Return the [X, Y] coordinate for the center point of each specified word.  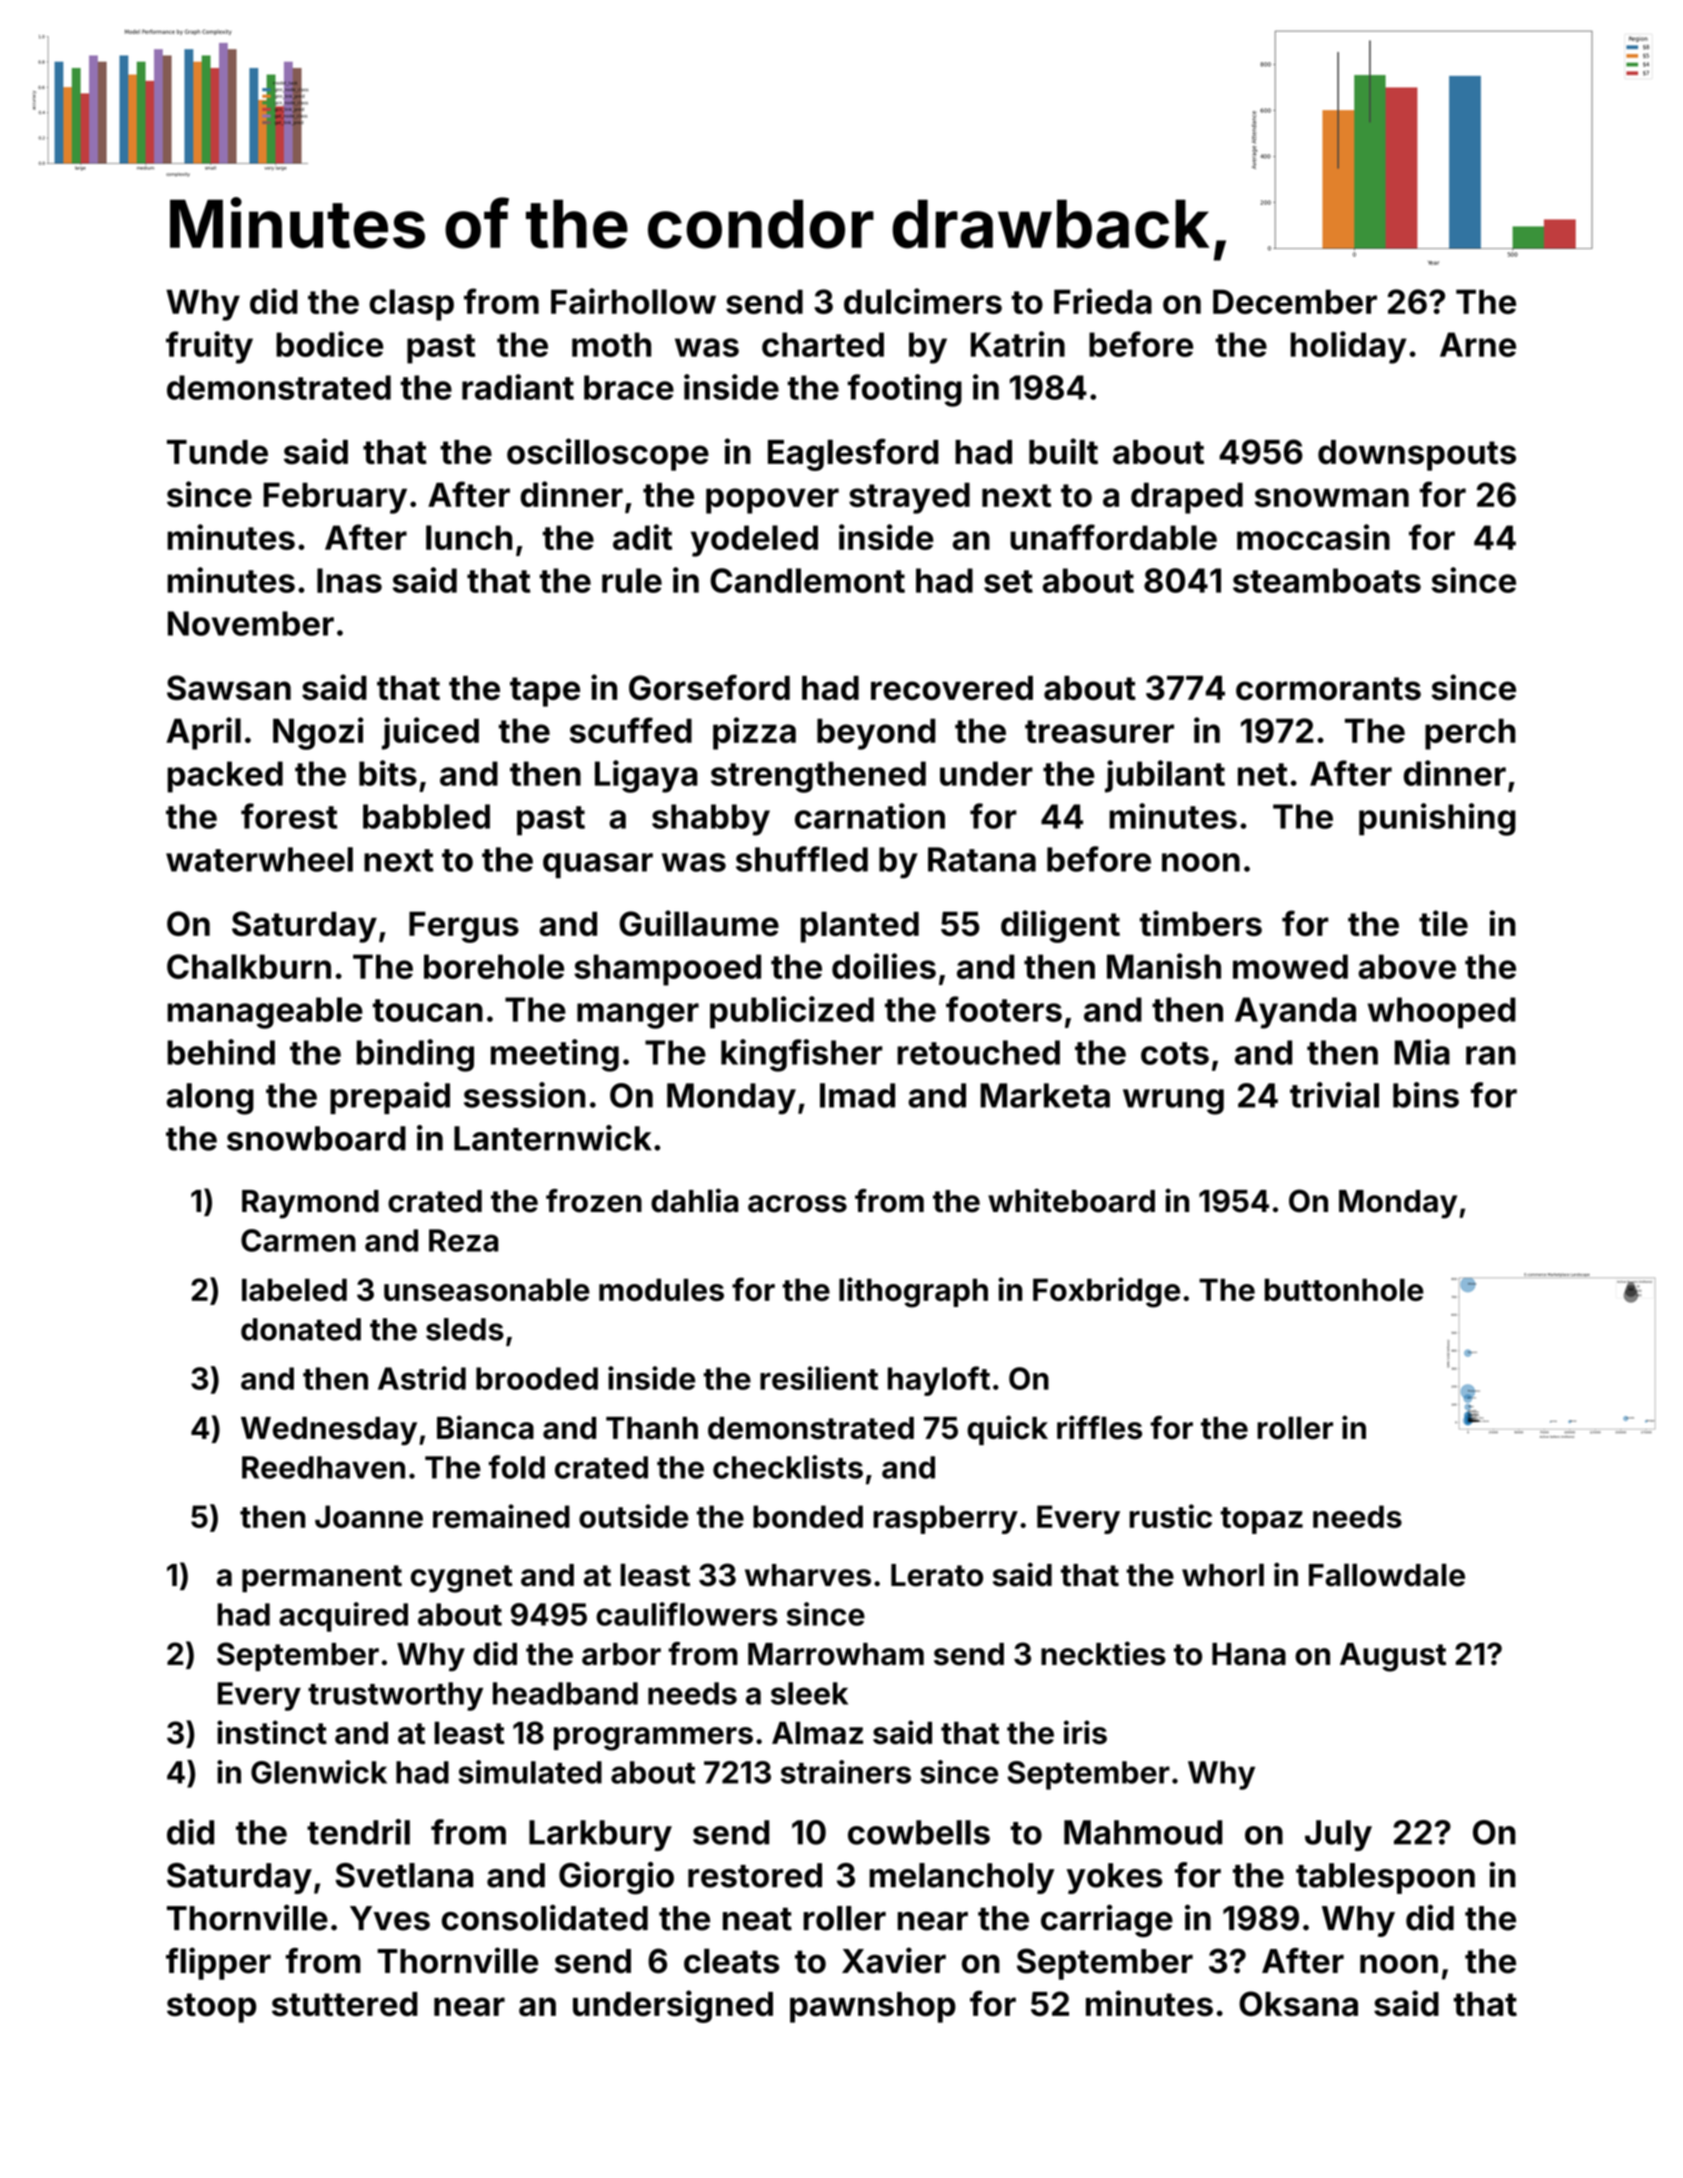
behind [221, 1052]
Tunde [217, 452]
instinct [272, 1732]
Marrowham [836, 1654]
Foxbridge [1106, 1292]
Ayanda [1295, 1013]
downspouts [1417, 455]
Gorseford [709, 687]
